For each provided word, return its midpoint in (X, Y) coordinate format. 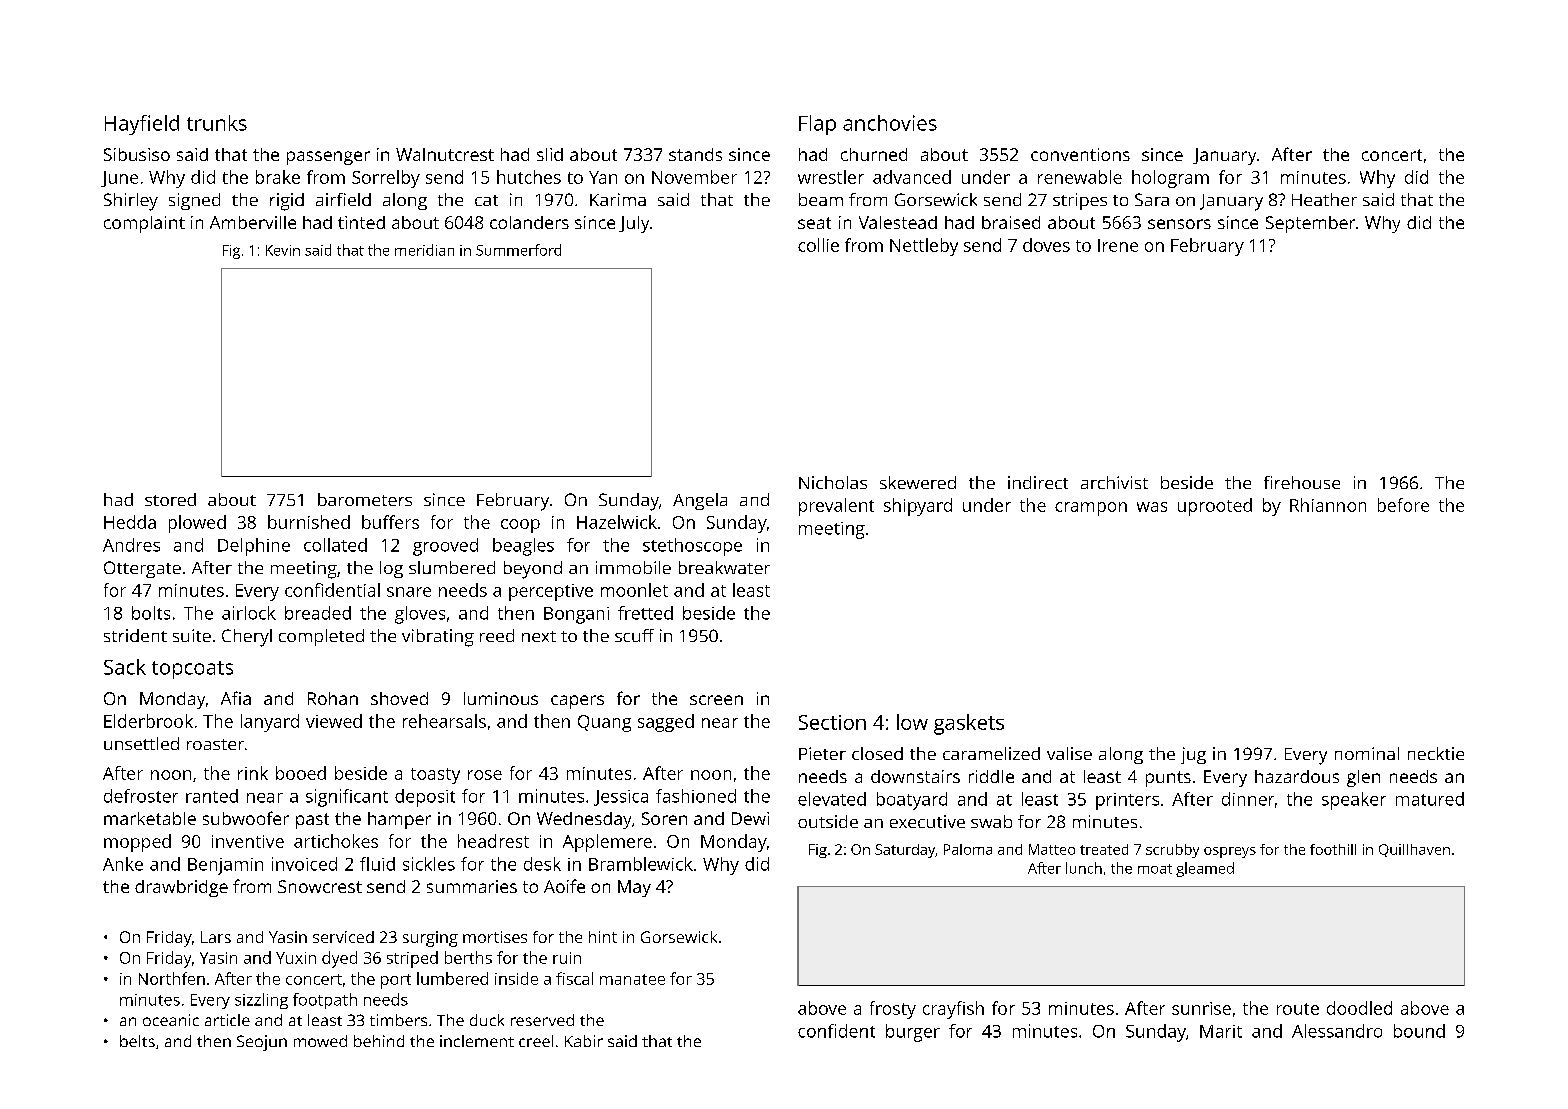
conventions (1080, 154)
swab (991, 821)
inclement (477, 1041)
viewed (334, 721)
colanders (529, 222)
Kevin (283, 250)
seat (814, 223)
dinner (1248, 799)
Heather (1324, 199)
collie (818, 245)
